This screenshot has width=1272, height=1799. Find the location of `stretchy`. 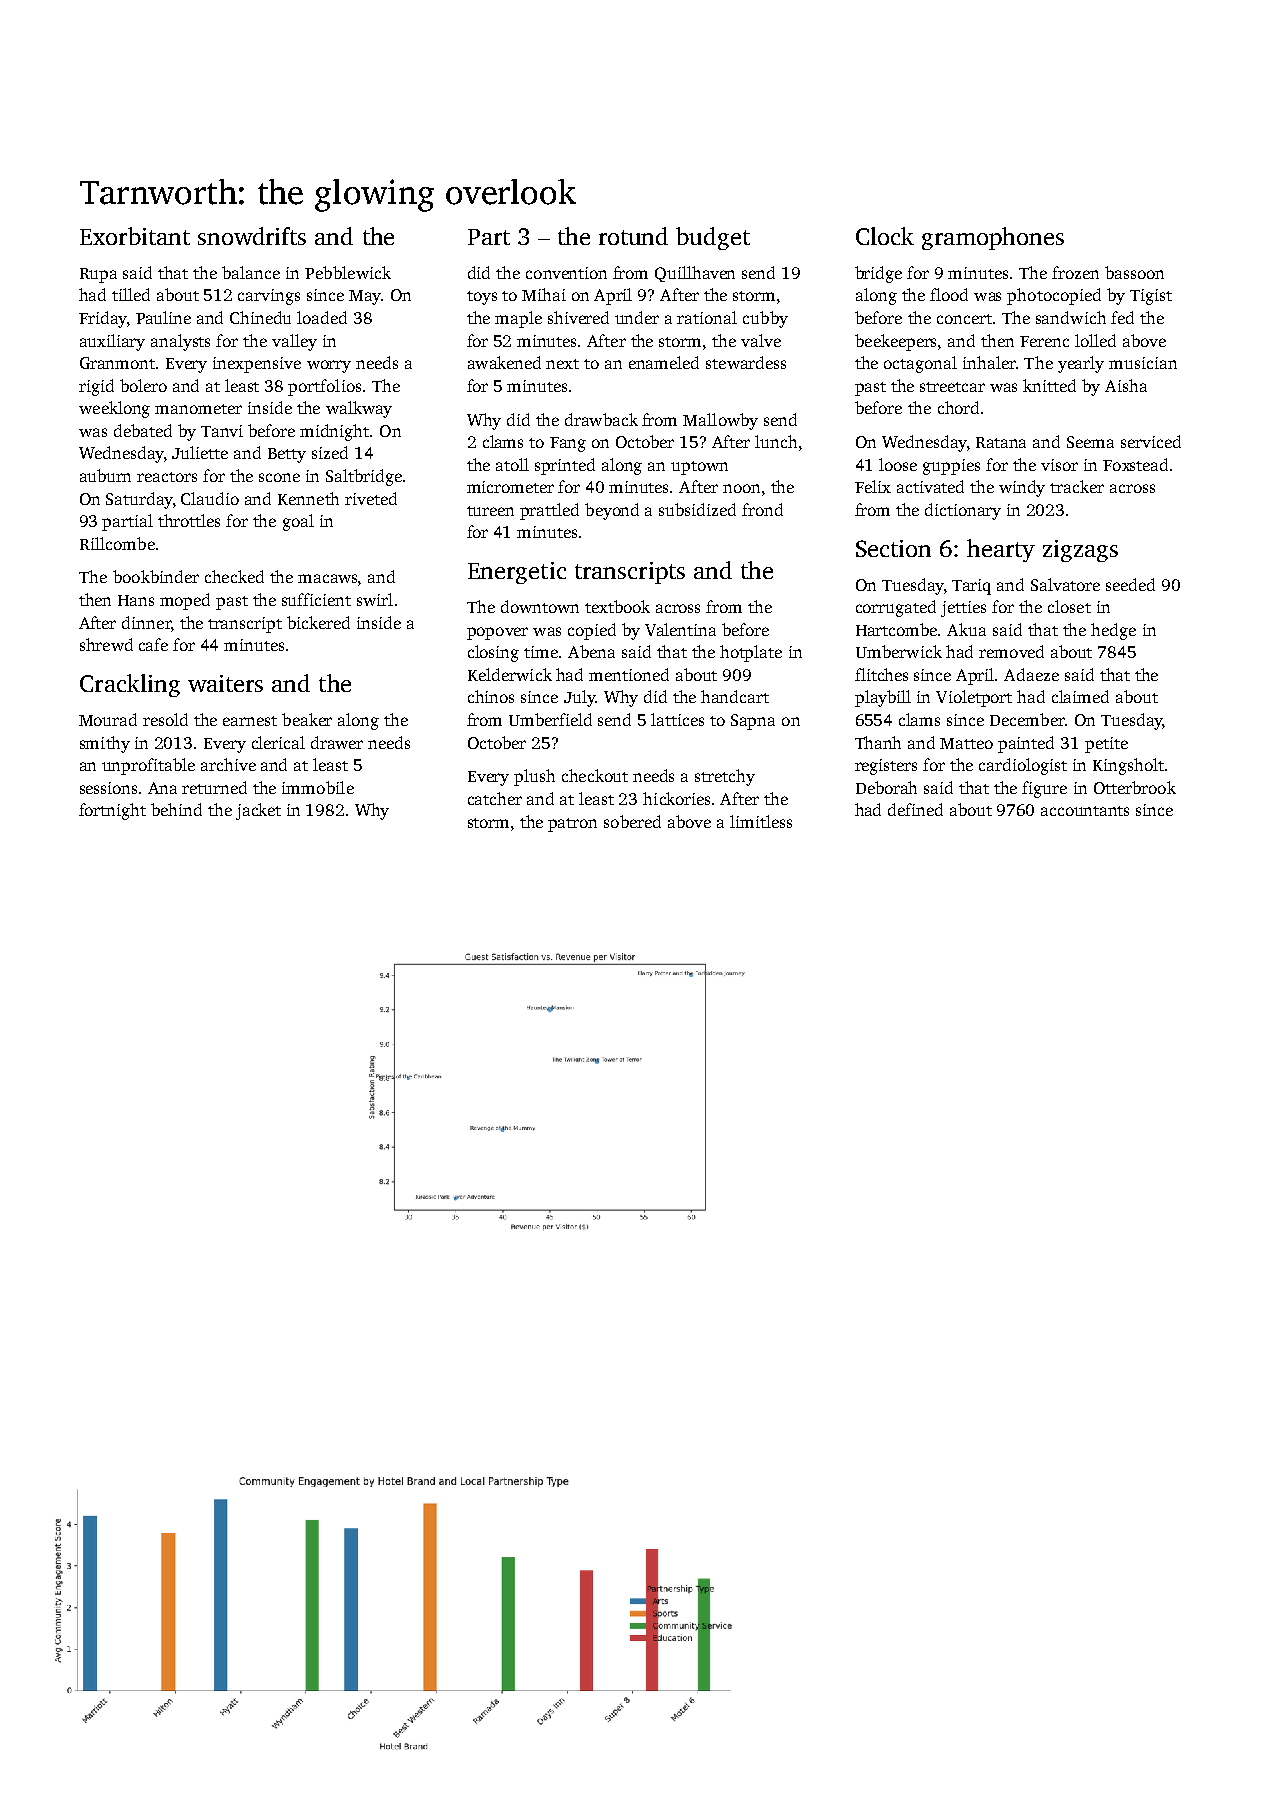

stretchy is located at coordinates (725, 777).
